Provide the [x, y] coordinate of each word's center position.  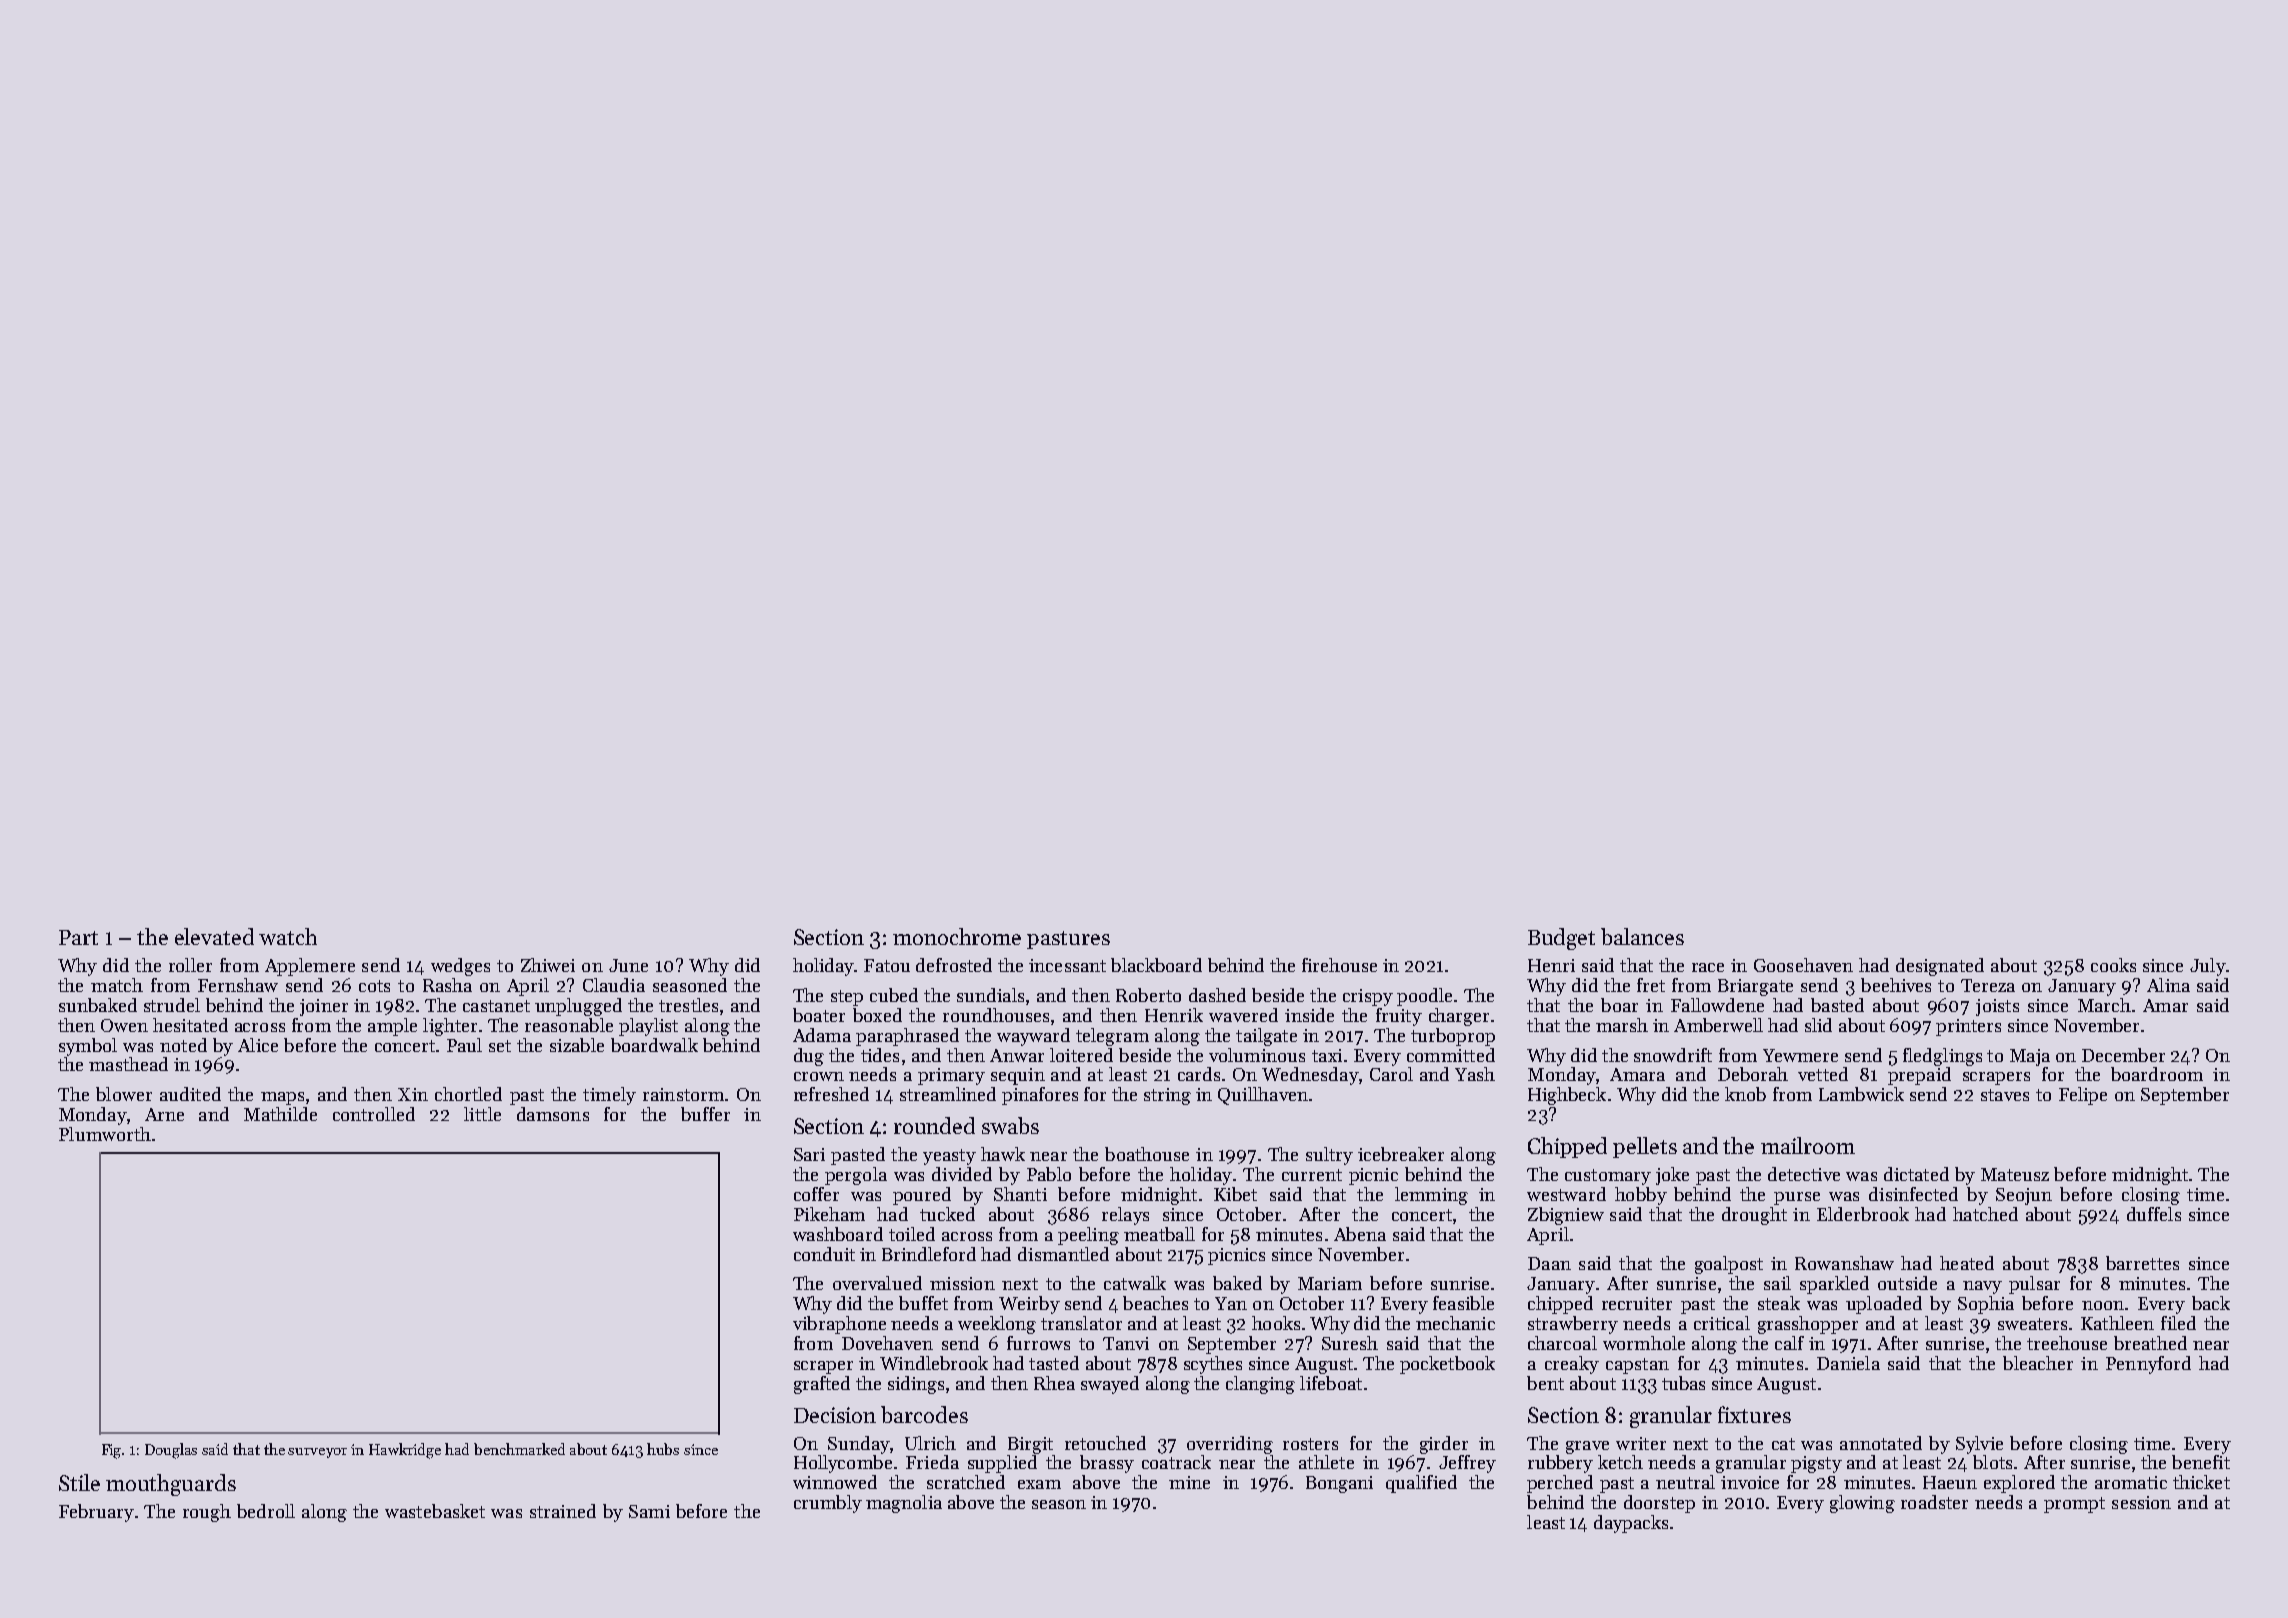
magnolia [904, 1504]
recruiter [1637, 1303]
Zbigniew [1566, 1216]
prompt [2074, 1505]
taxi [1327, 1055]
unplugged [578, 1007]
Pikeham [829, 1214]
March [2104, 1005]
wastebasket [435, 1511]
